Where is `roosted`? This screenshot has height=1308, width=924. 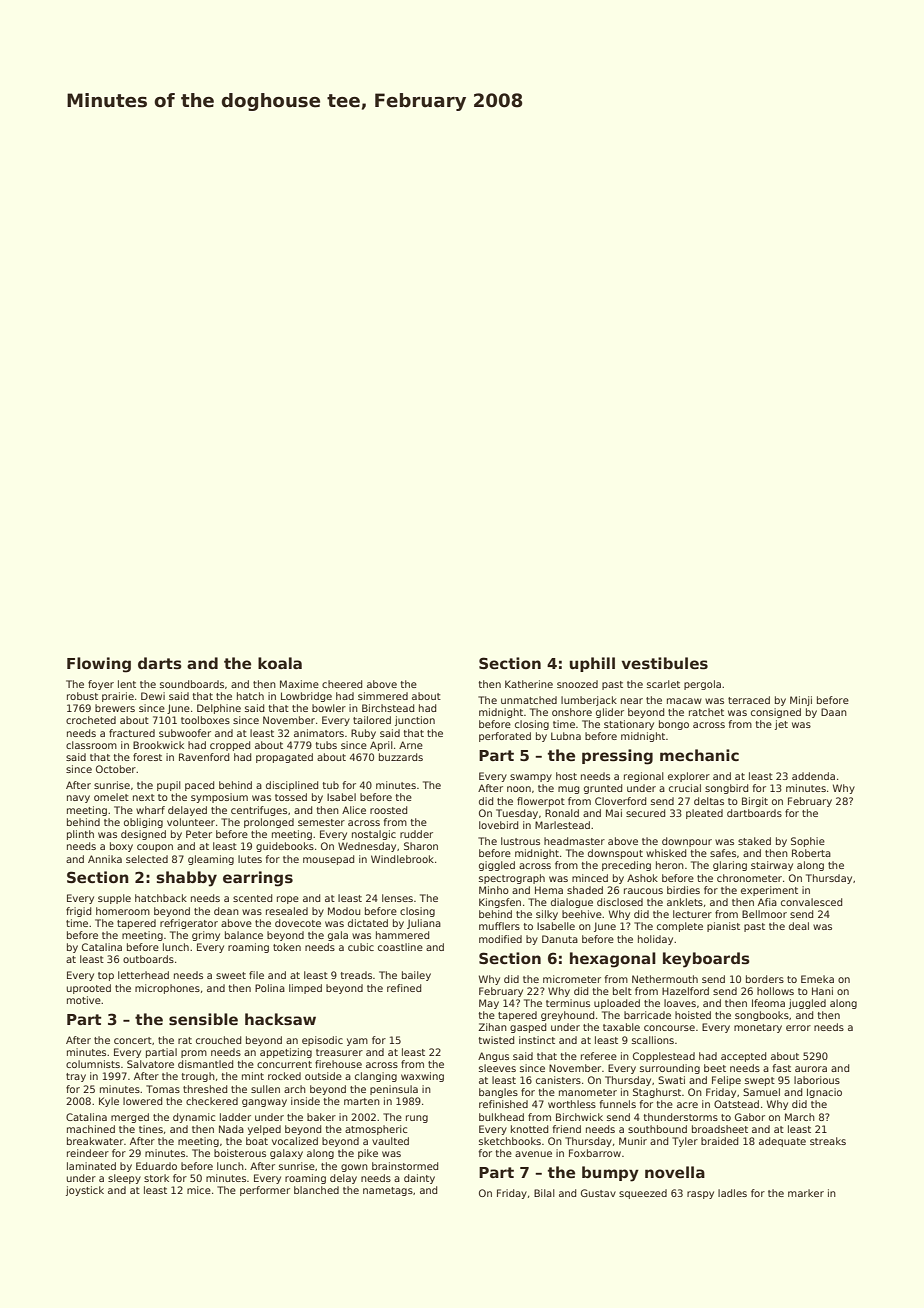 roosted is located at coordinates (388, 810).
